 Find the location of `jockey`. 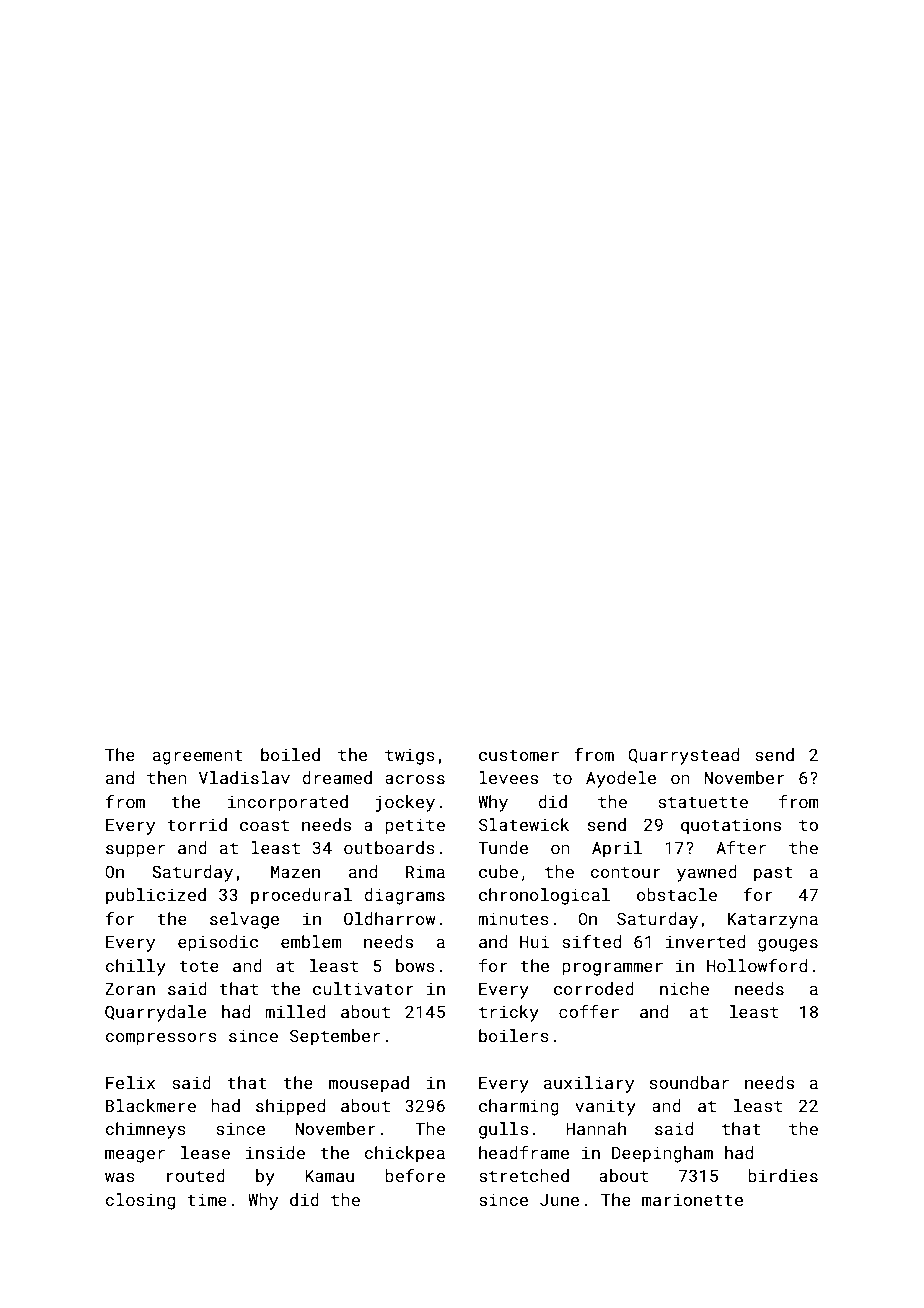

jockey is located at coordinates (405, 803).
